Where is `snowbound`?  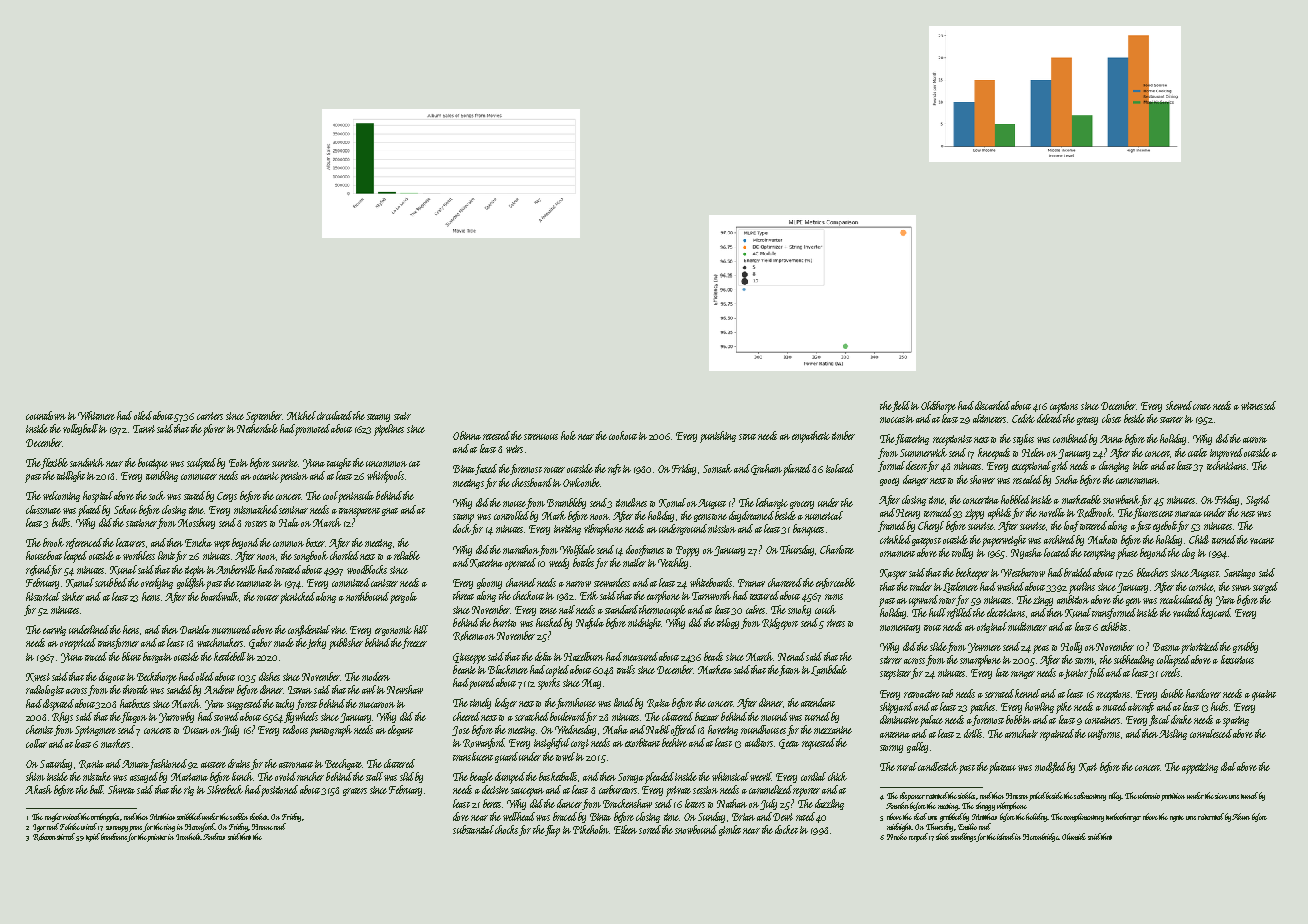 snowbound is located at coordinates (696, 829).
